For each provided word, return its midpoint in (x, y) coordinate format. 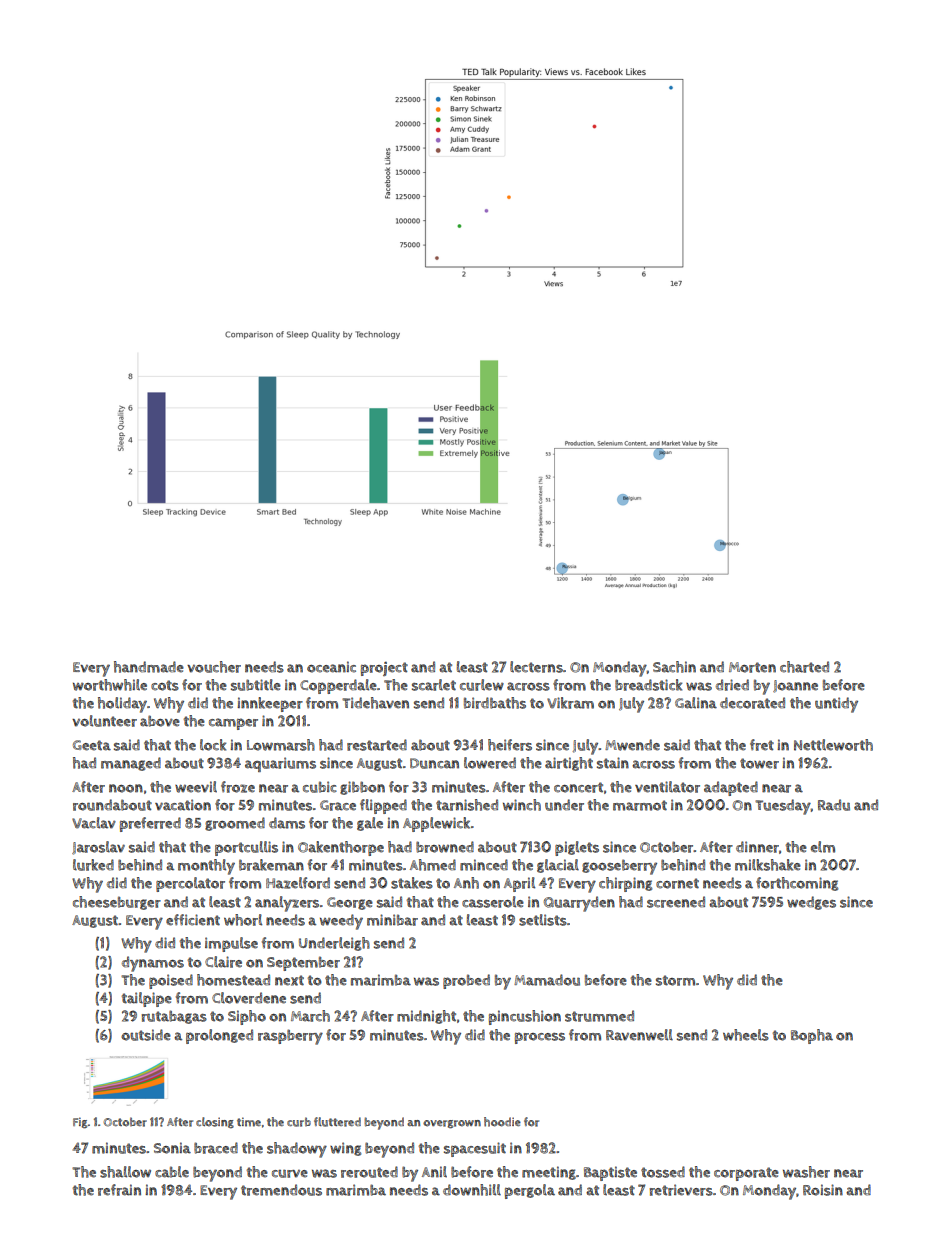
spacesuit (475, 1149)
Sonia (172, 1148)
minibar (392, 920)
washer (806, 1172)
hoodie (502, 1122)
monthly (206, 867)
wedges (811, 903)
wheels (746, 1035)
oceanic (331, 667)
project (384, 669)
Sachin (674, 667)
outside (146, 1035)
